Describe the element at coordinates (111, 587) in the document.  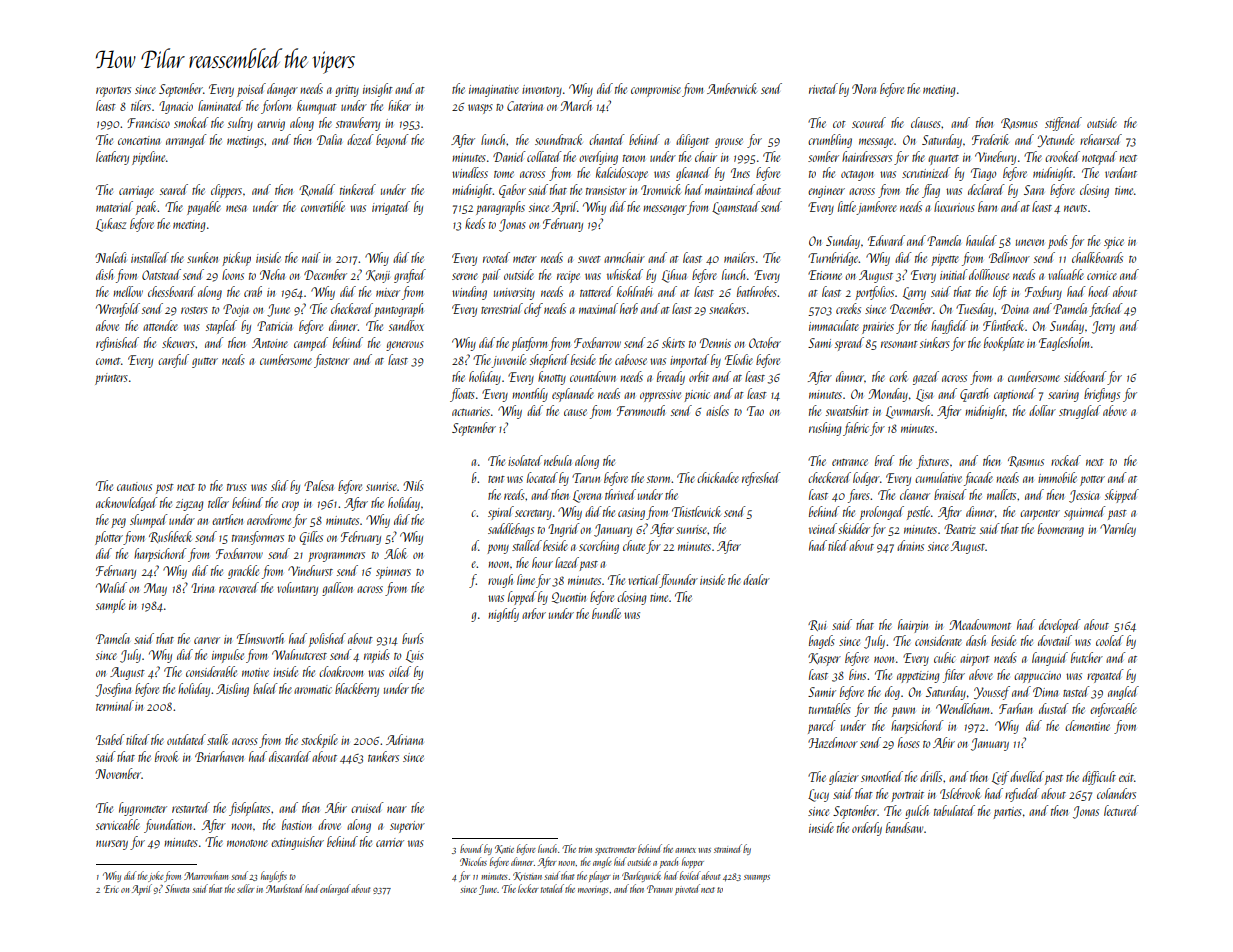
I see `Walid` at that location.
